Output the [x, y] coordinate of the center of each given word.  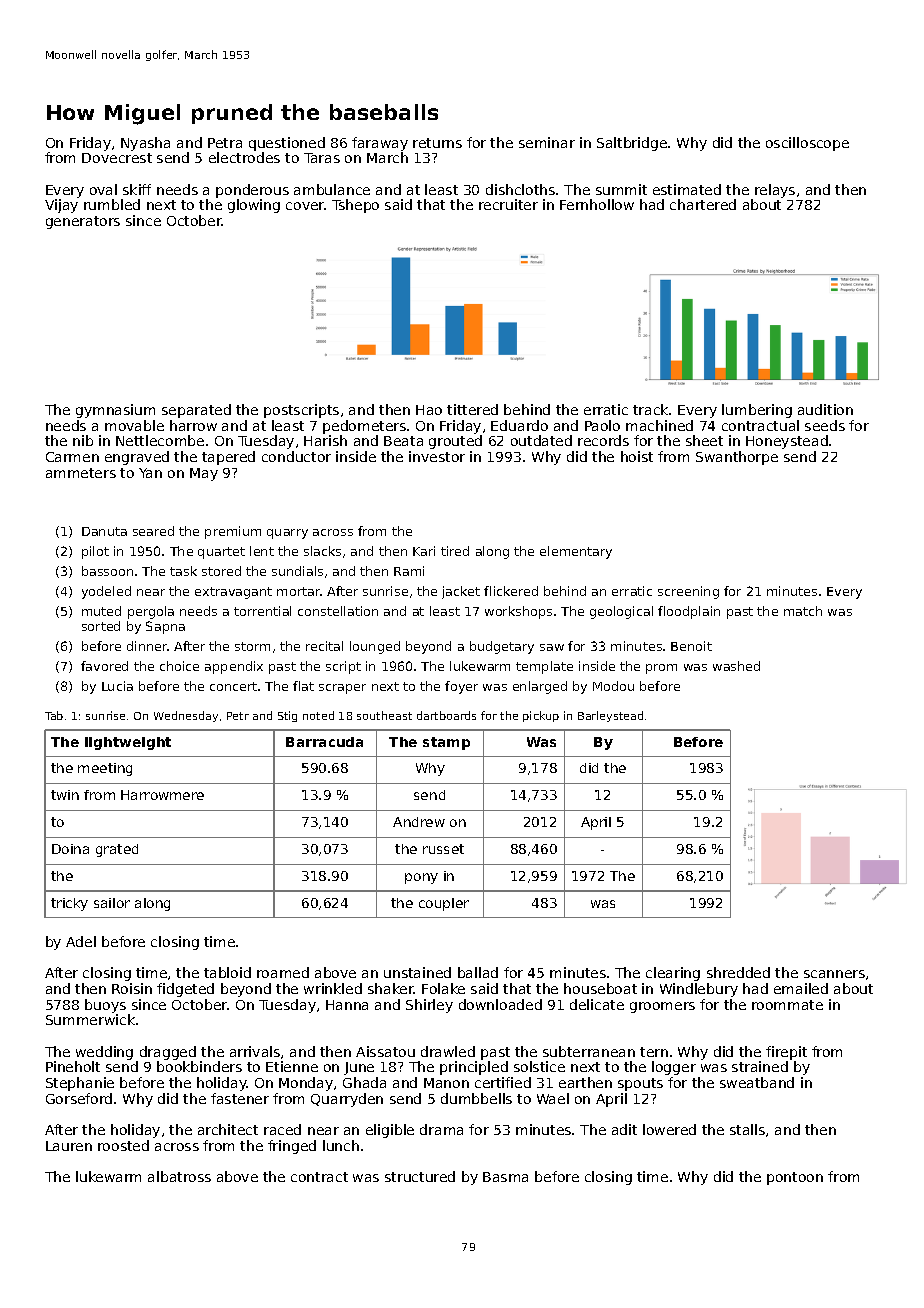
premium [233, 532]
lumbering [757, 411]
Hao [429, 410]
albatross [179, 1176]
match [803, 611]
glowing [254, 206]
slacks [322, 551]
